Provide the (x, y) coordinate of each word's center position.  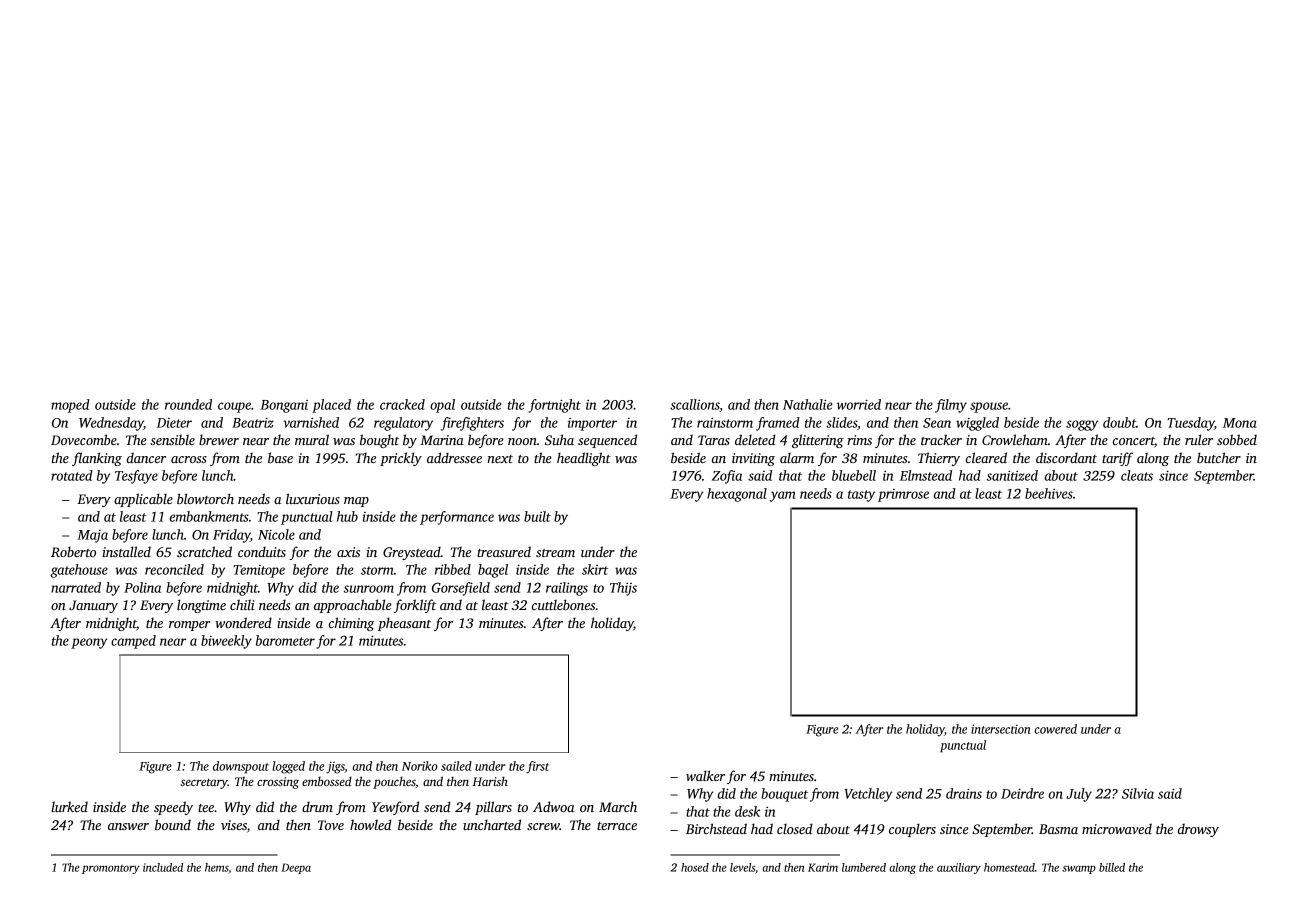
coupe (234, 407)
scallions (694, 404)
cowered (1055, 729)
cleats (1137, 475)
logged (288, 767)
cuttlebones (563, 604)
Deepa (296, 868)
